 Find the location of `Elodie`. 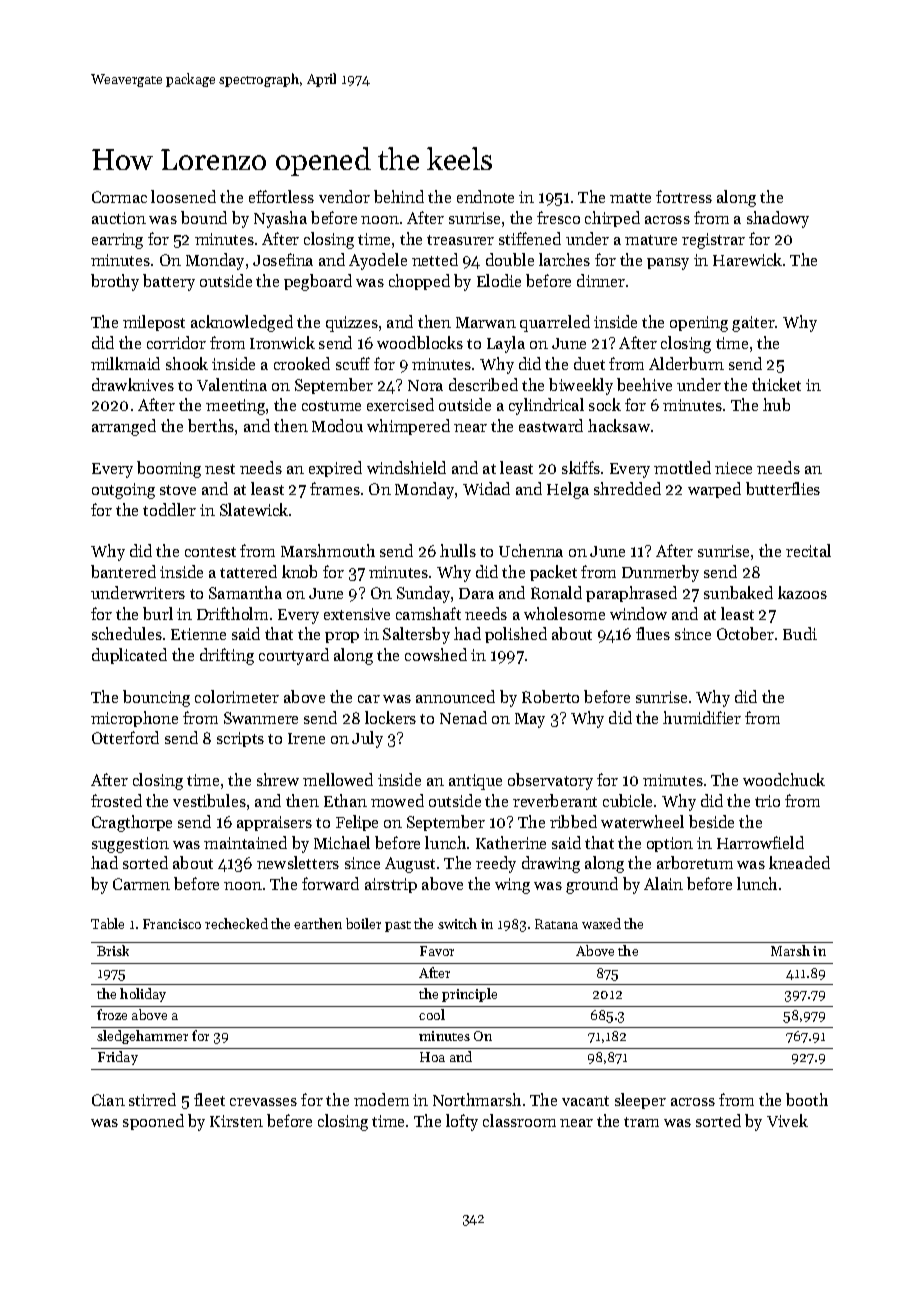

Elodie is located at coordinates (499, 280).
